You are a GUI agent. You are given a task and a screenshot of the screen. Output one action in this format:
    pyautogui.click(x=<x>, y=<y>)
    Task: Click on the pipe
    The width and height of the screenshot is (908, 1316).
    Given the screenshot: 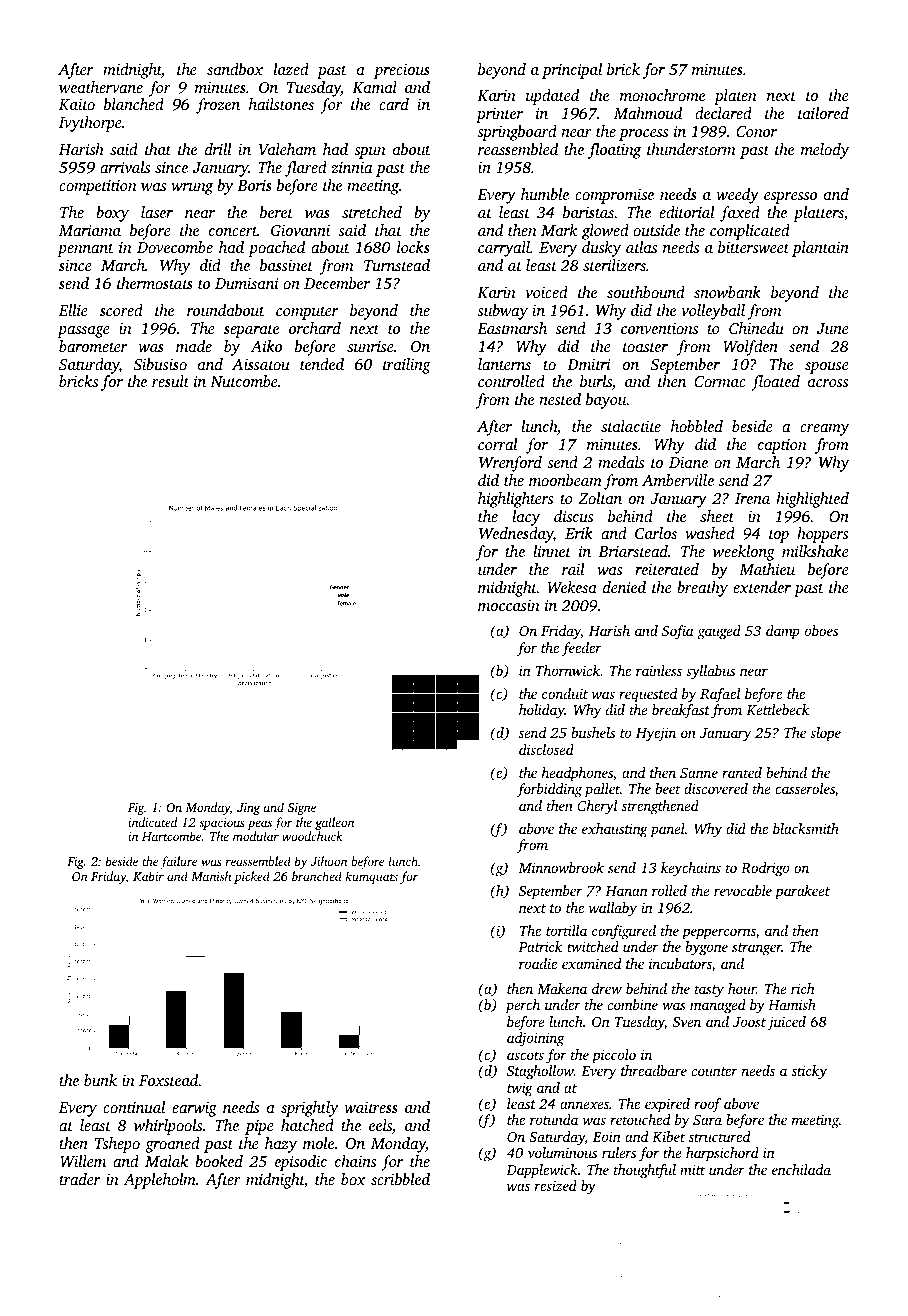 What is the action you would take?
    pyautogui.click(x=259, y=1127)
